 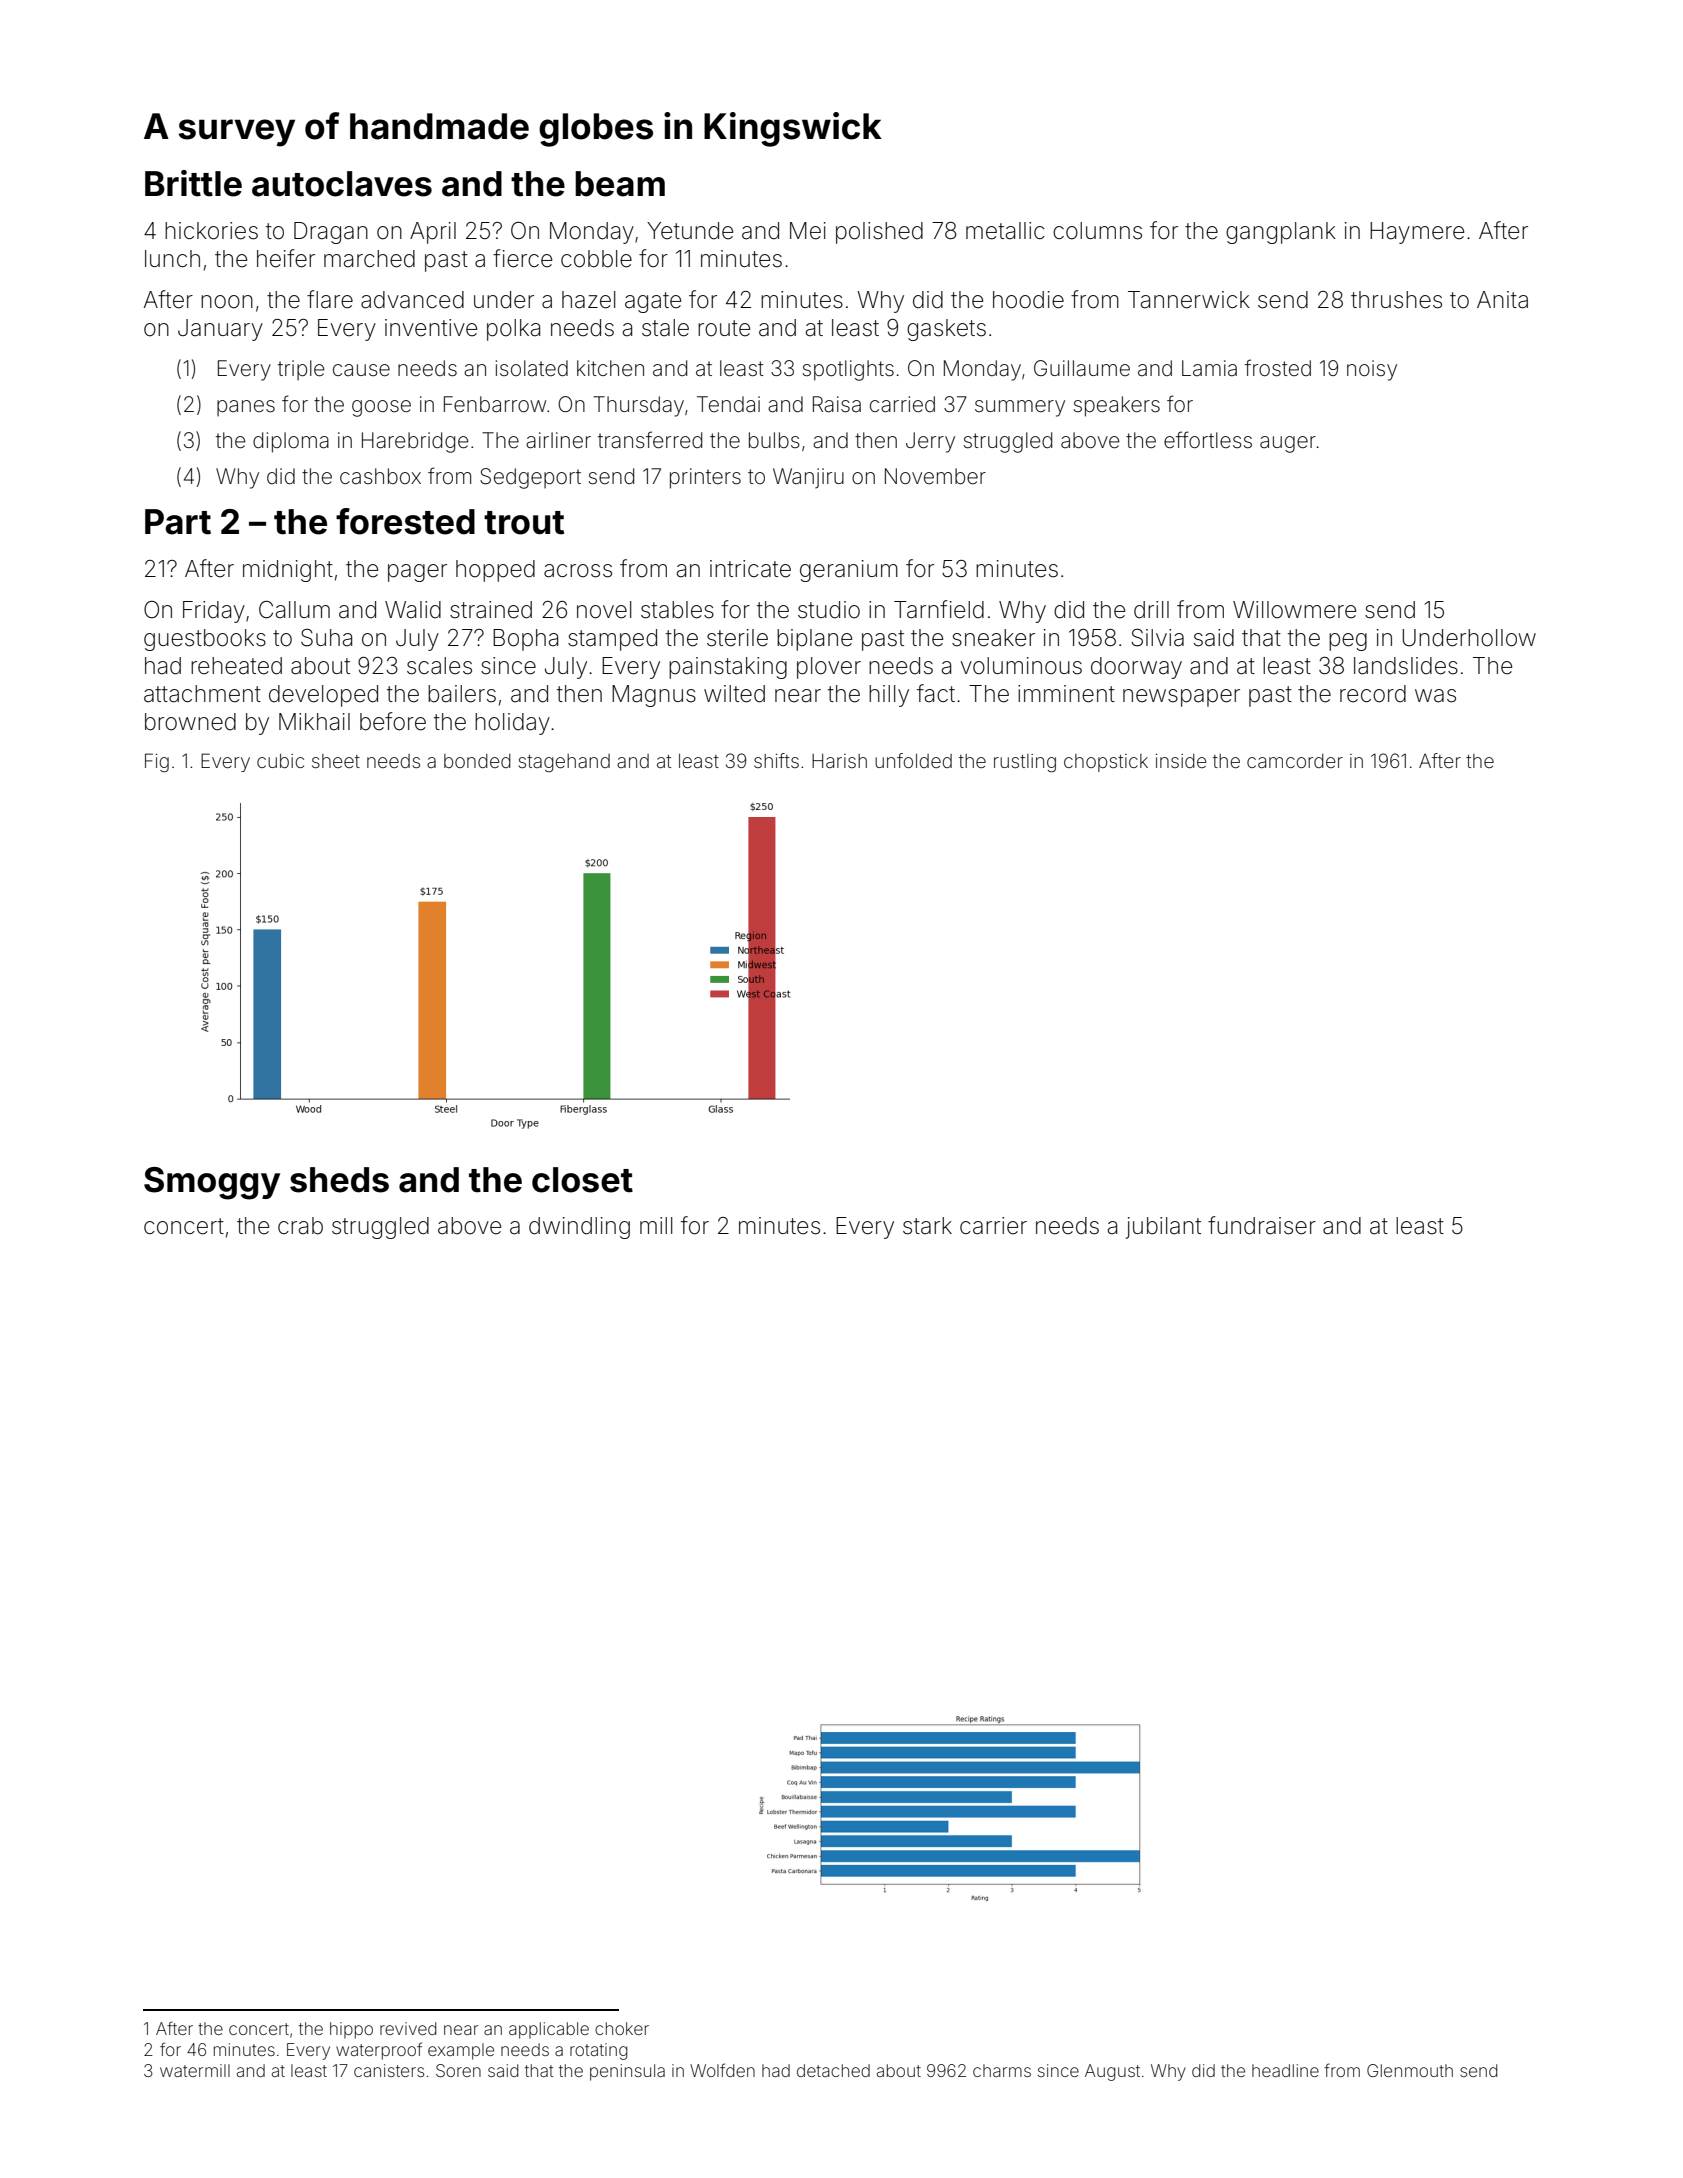 What do you see at coordinates (1294, 610) in the screenshot?
I see `Willowmere` at bounding box center [1294, 610].
